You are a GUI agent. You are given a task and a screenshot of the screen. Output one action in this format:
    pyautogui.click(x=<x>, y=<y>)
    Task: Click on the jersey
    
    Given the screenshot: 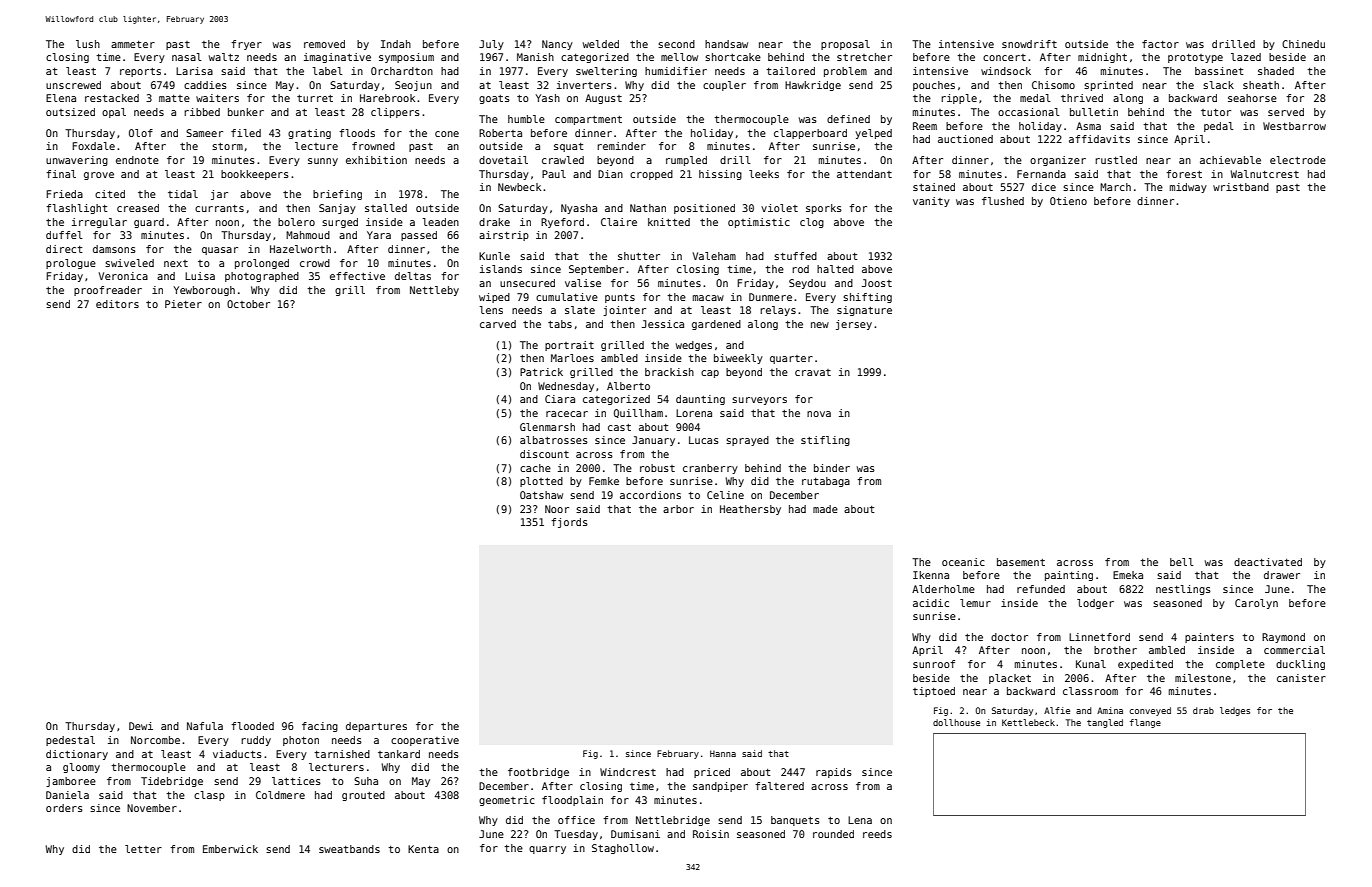 What is the action you would take?
    pyautogui.click(x=854, y=325)
